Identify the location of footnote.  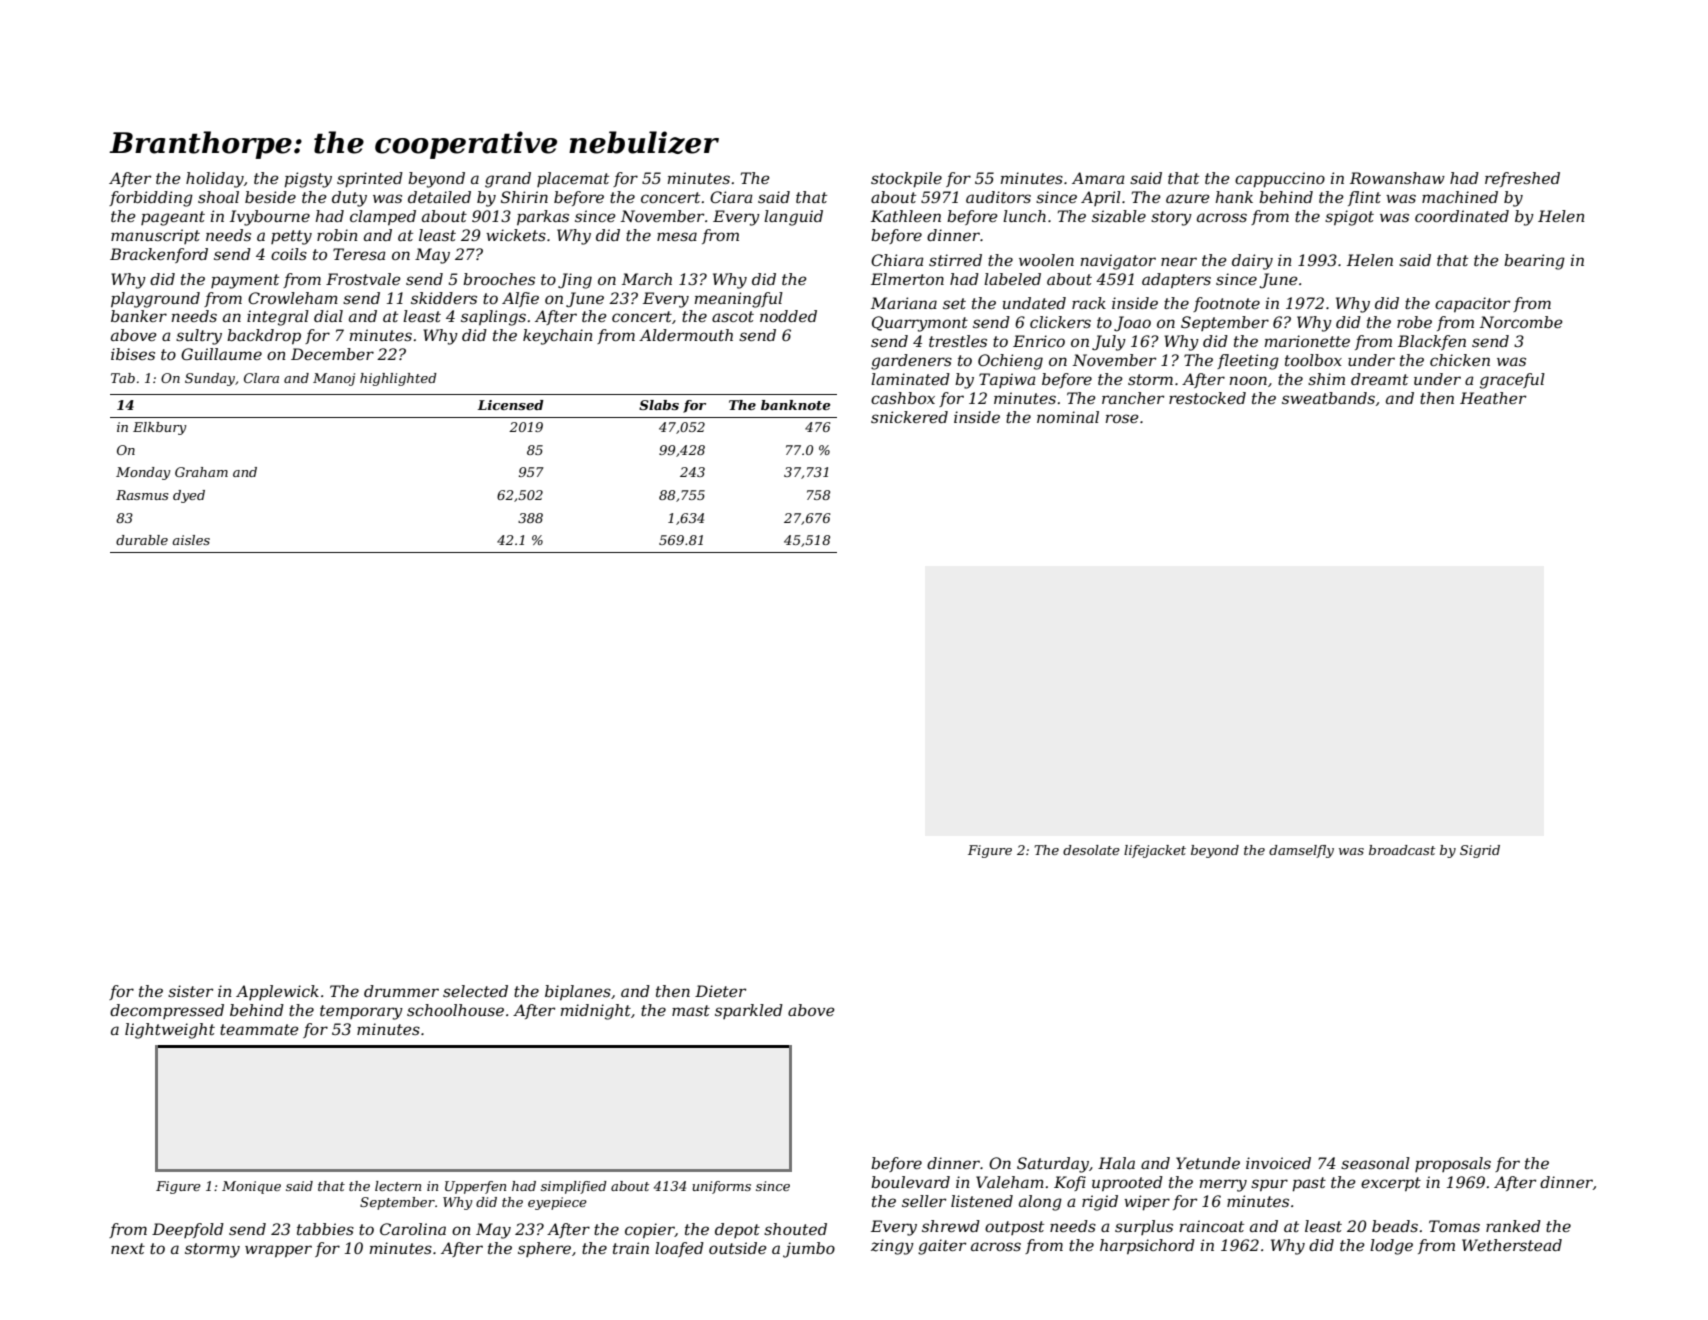
(1226, 304).
